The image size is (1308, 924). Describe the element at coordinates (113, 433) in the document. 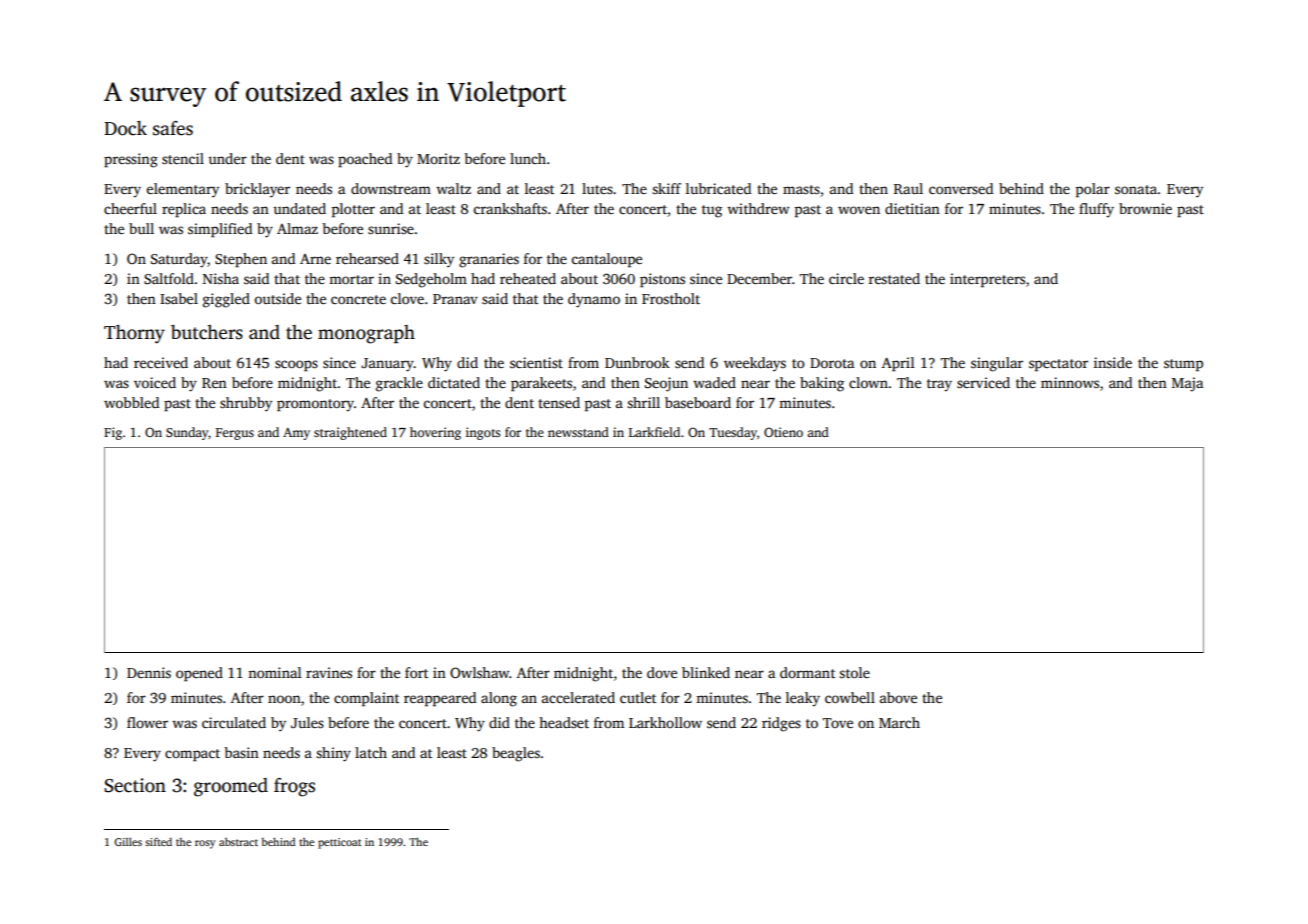

I see `Fig` at that location.
